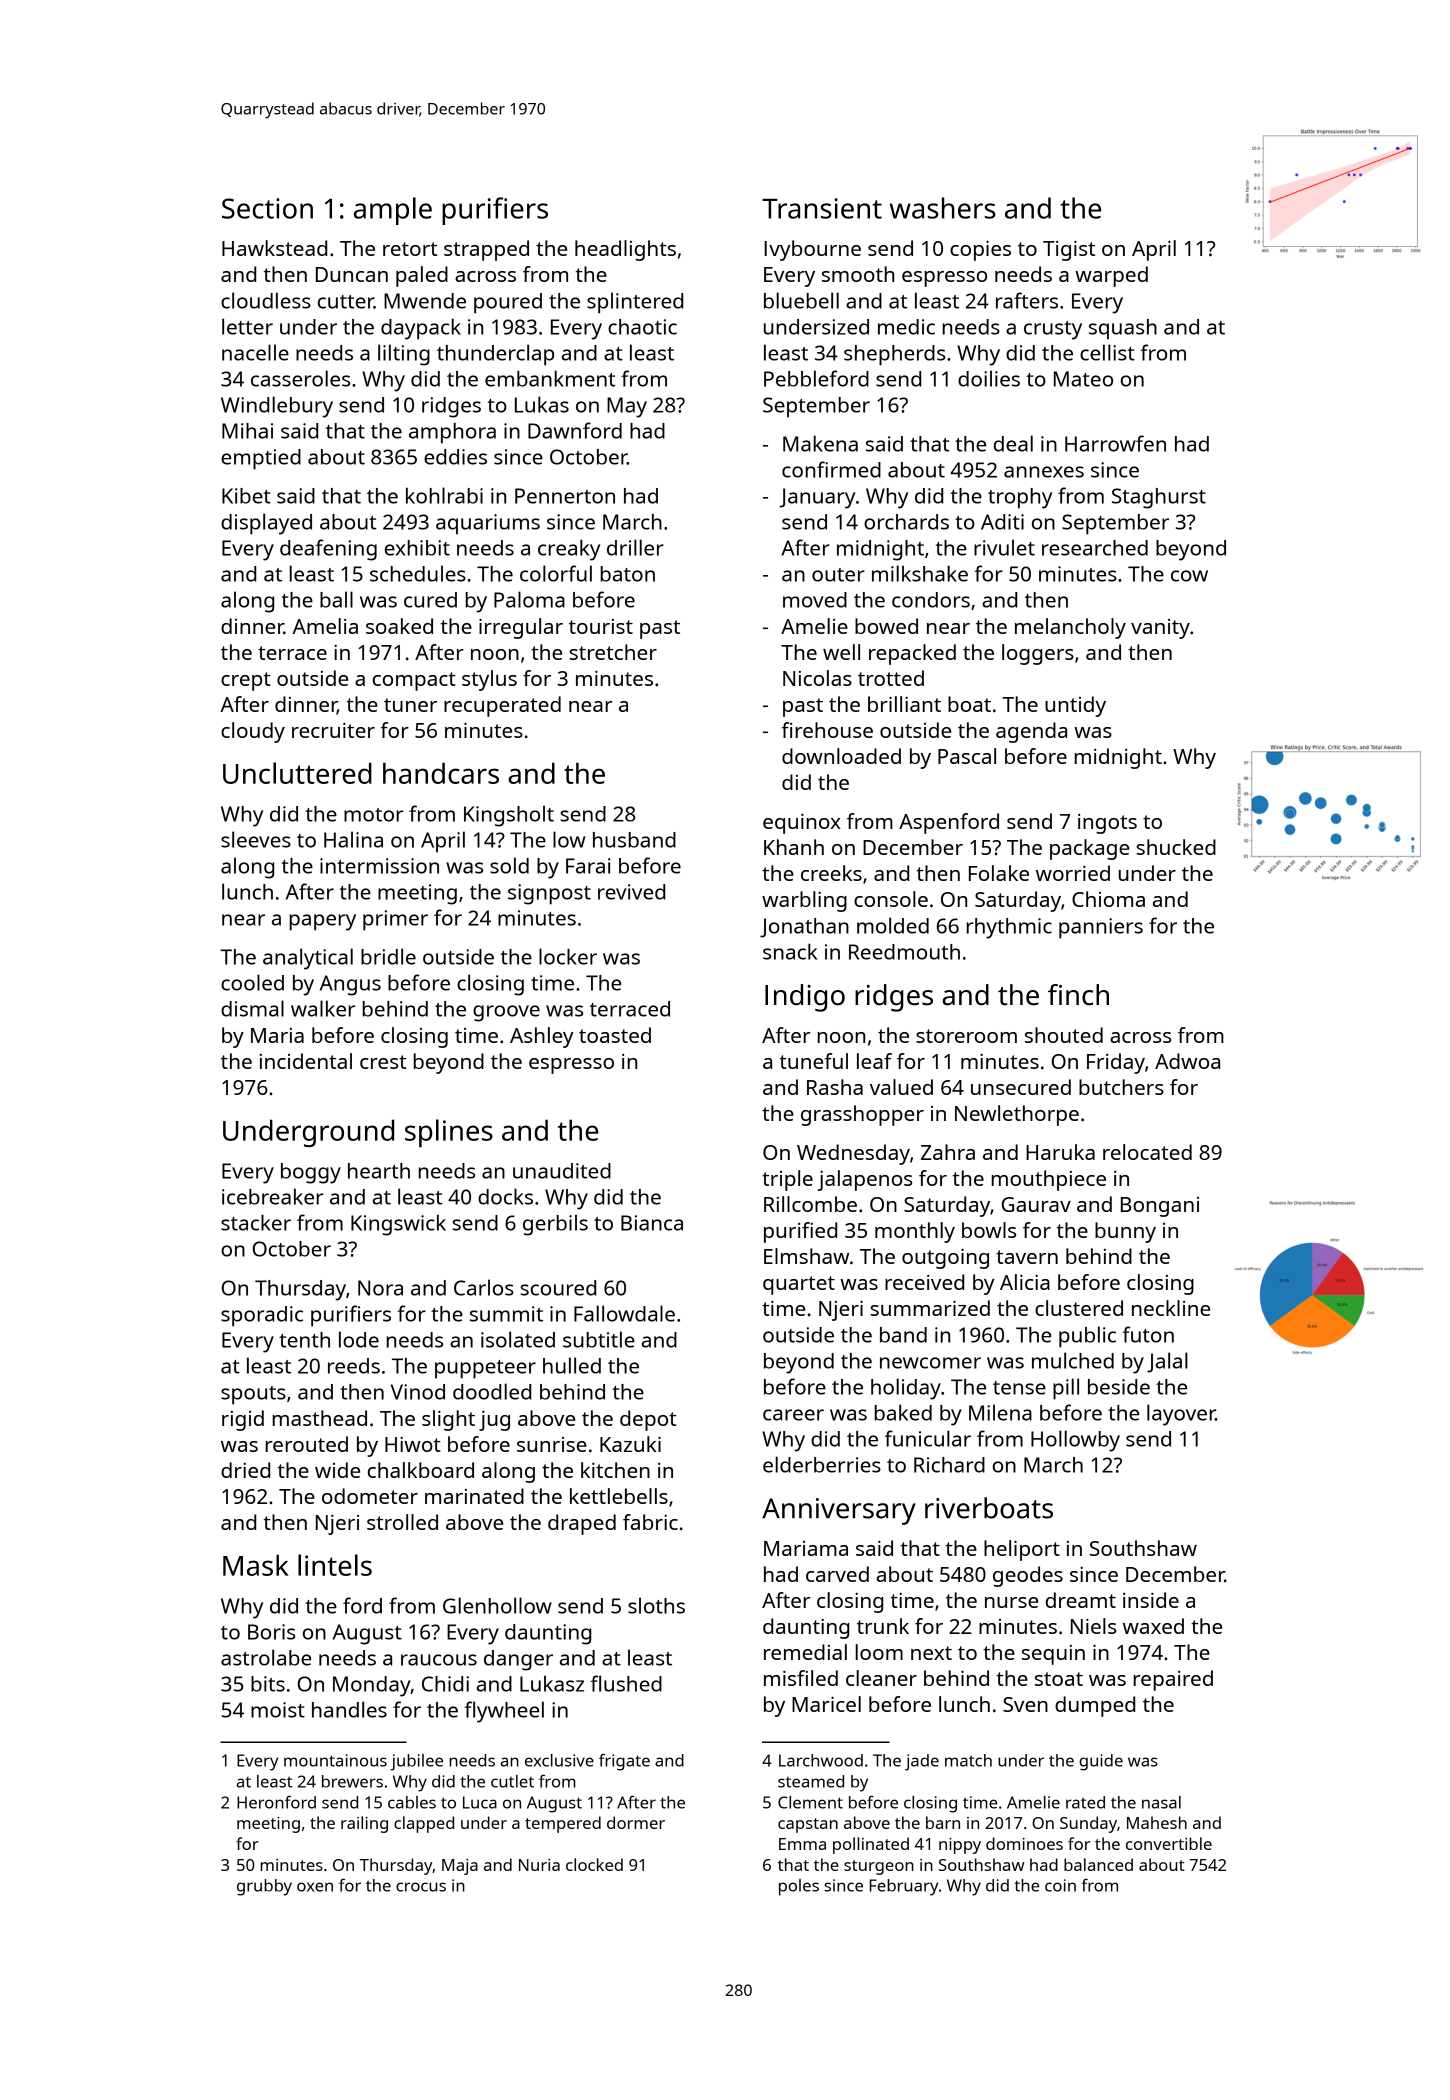 The height and width of the page is (2100, 1450). What do you see at coordinates (625, 250) in the page?
I see `headlights` at bounding box center [625, 250].
